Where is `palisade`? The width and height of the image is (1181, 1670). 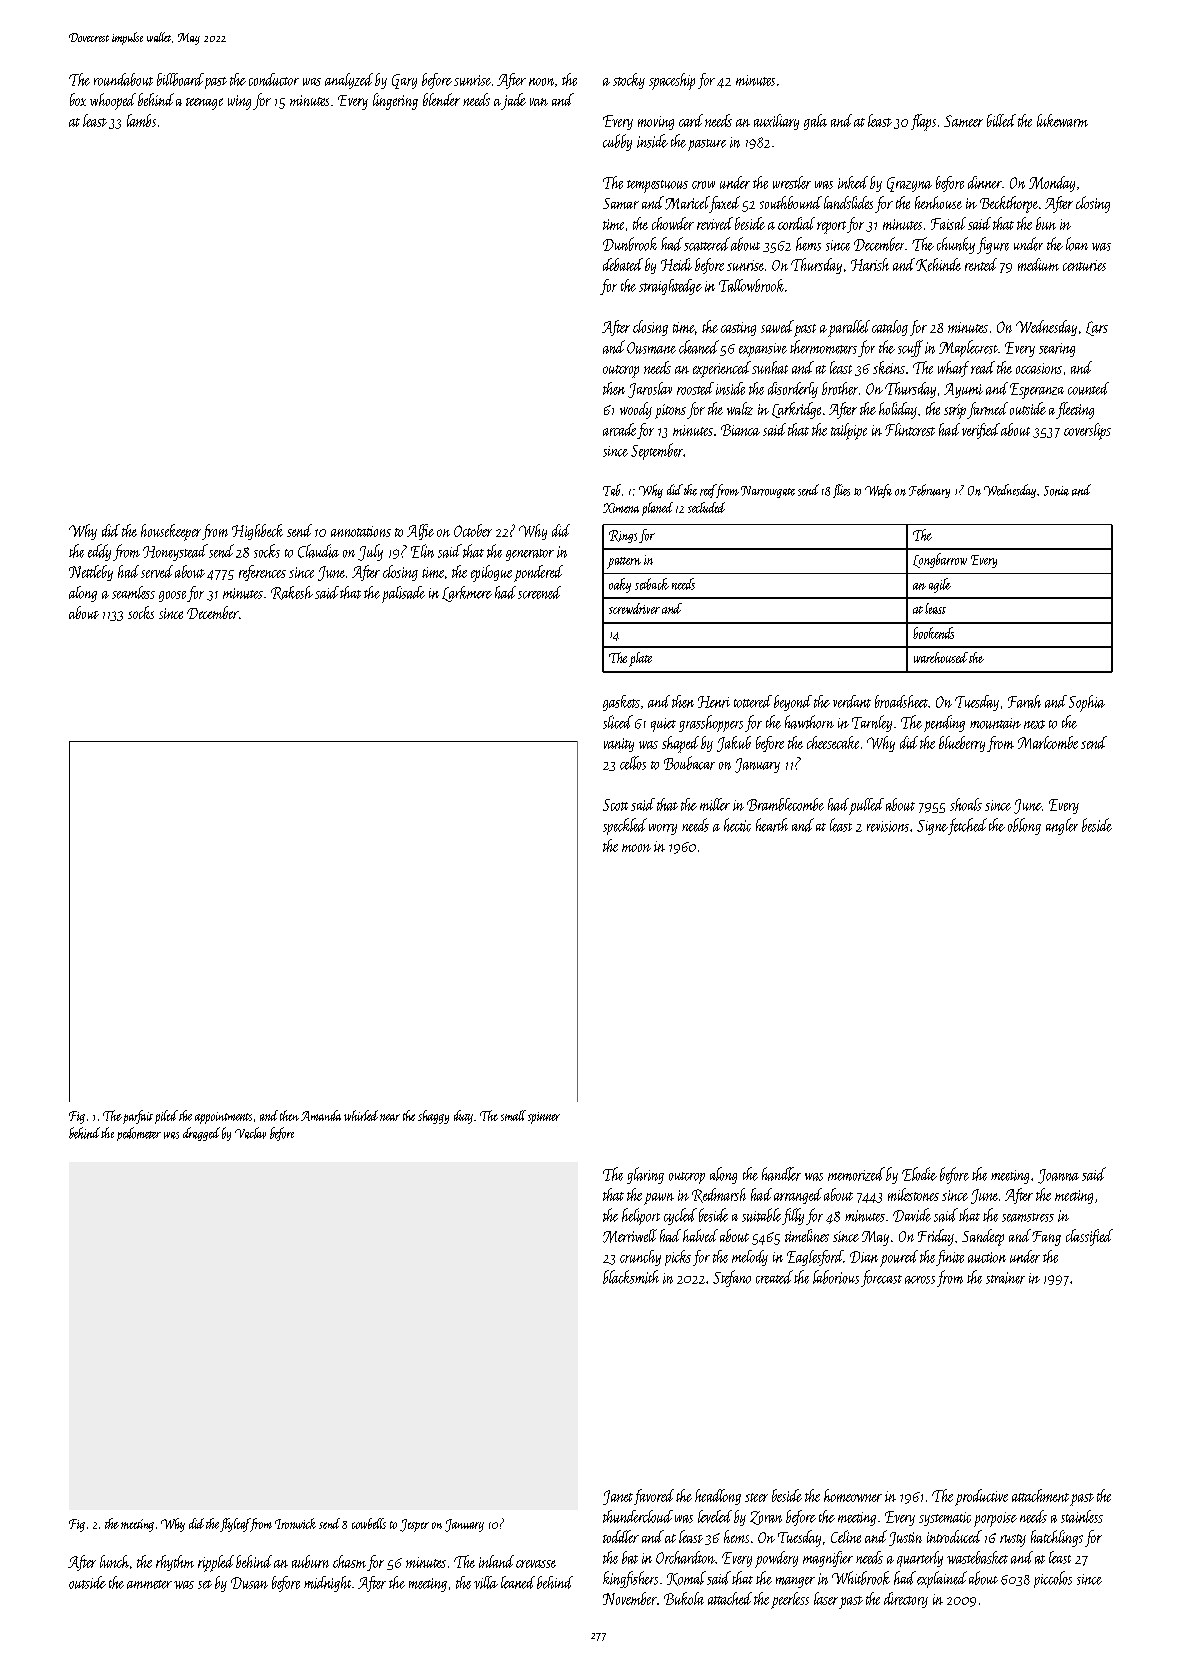 palisade is located at coordinates (403, 594).
